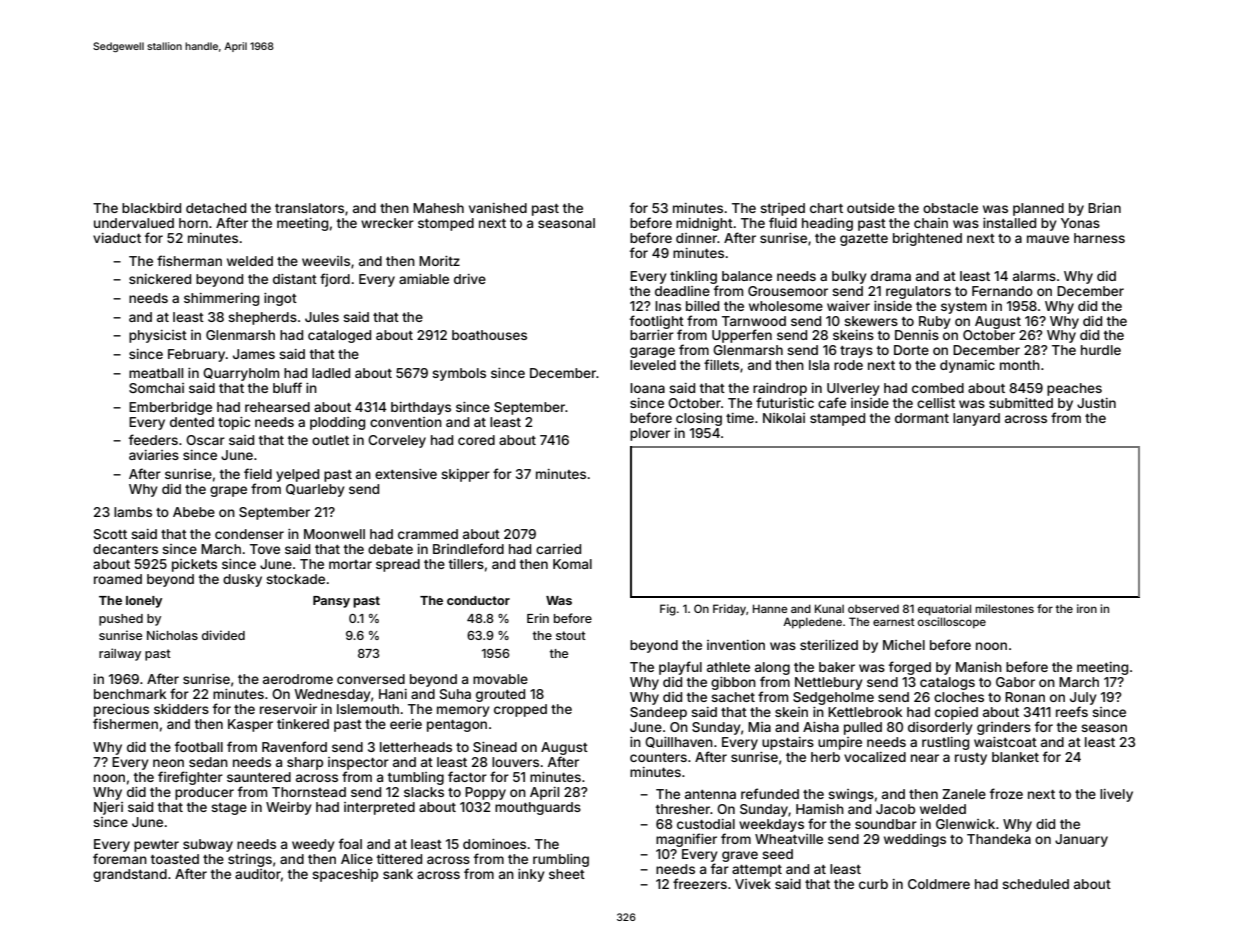 Image resolution: width=1233 pixels, height=952 pixels. I want to click on upstairs, so click(788, 743).
